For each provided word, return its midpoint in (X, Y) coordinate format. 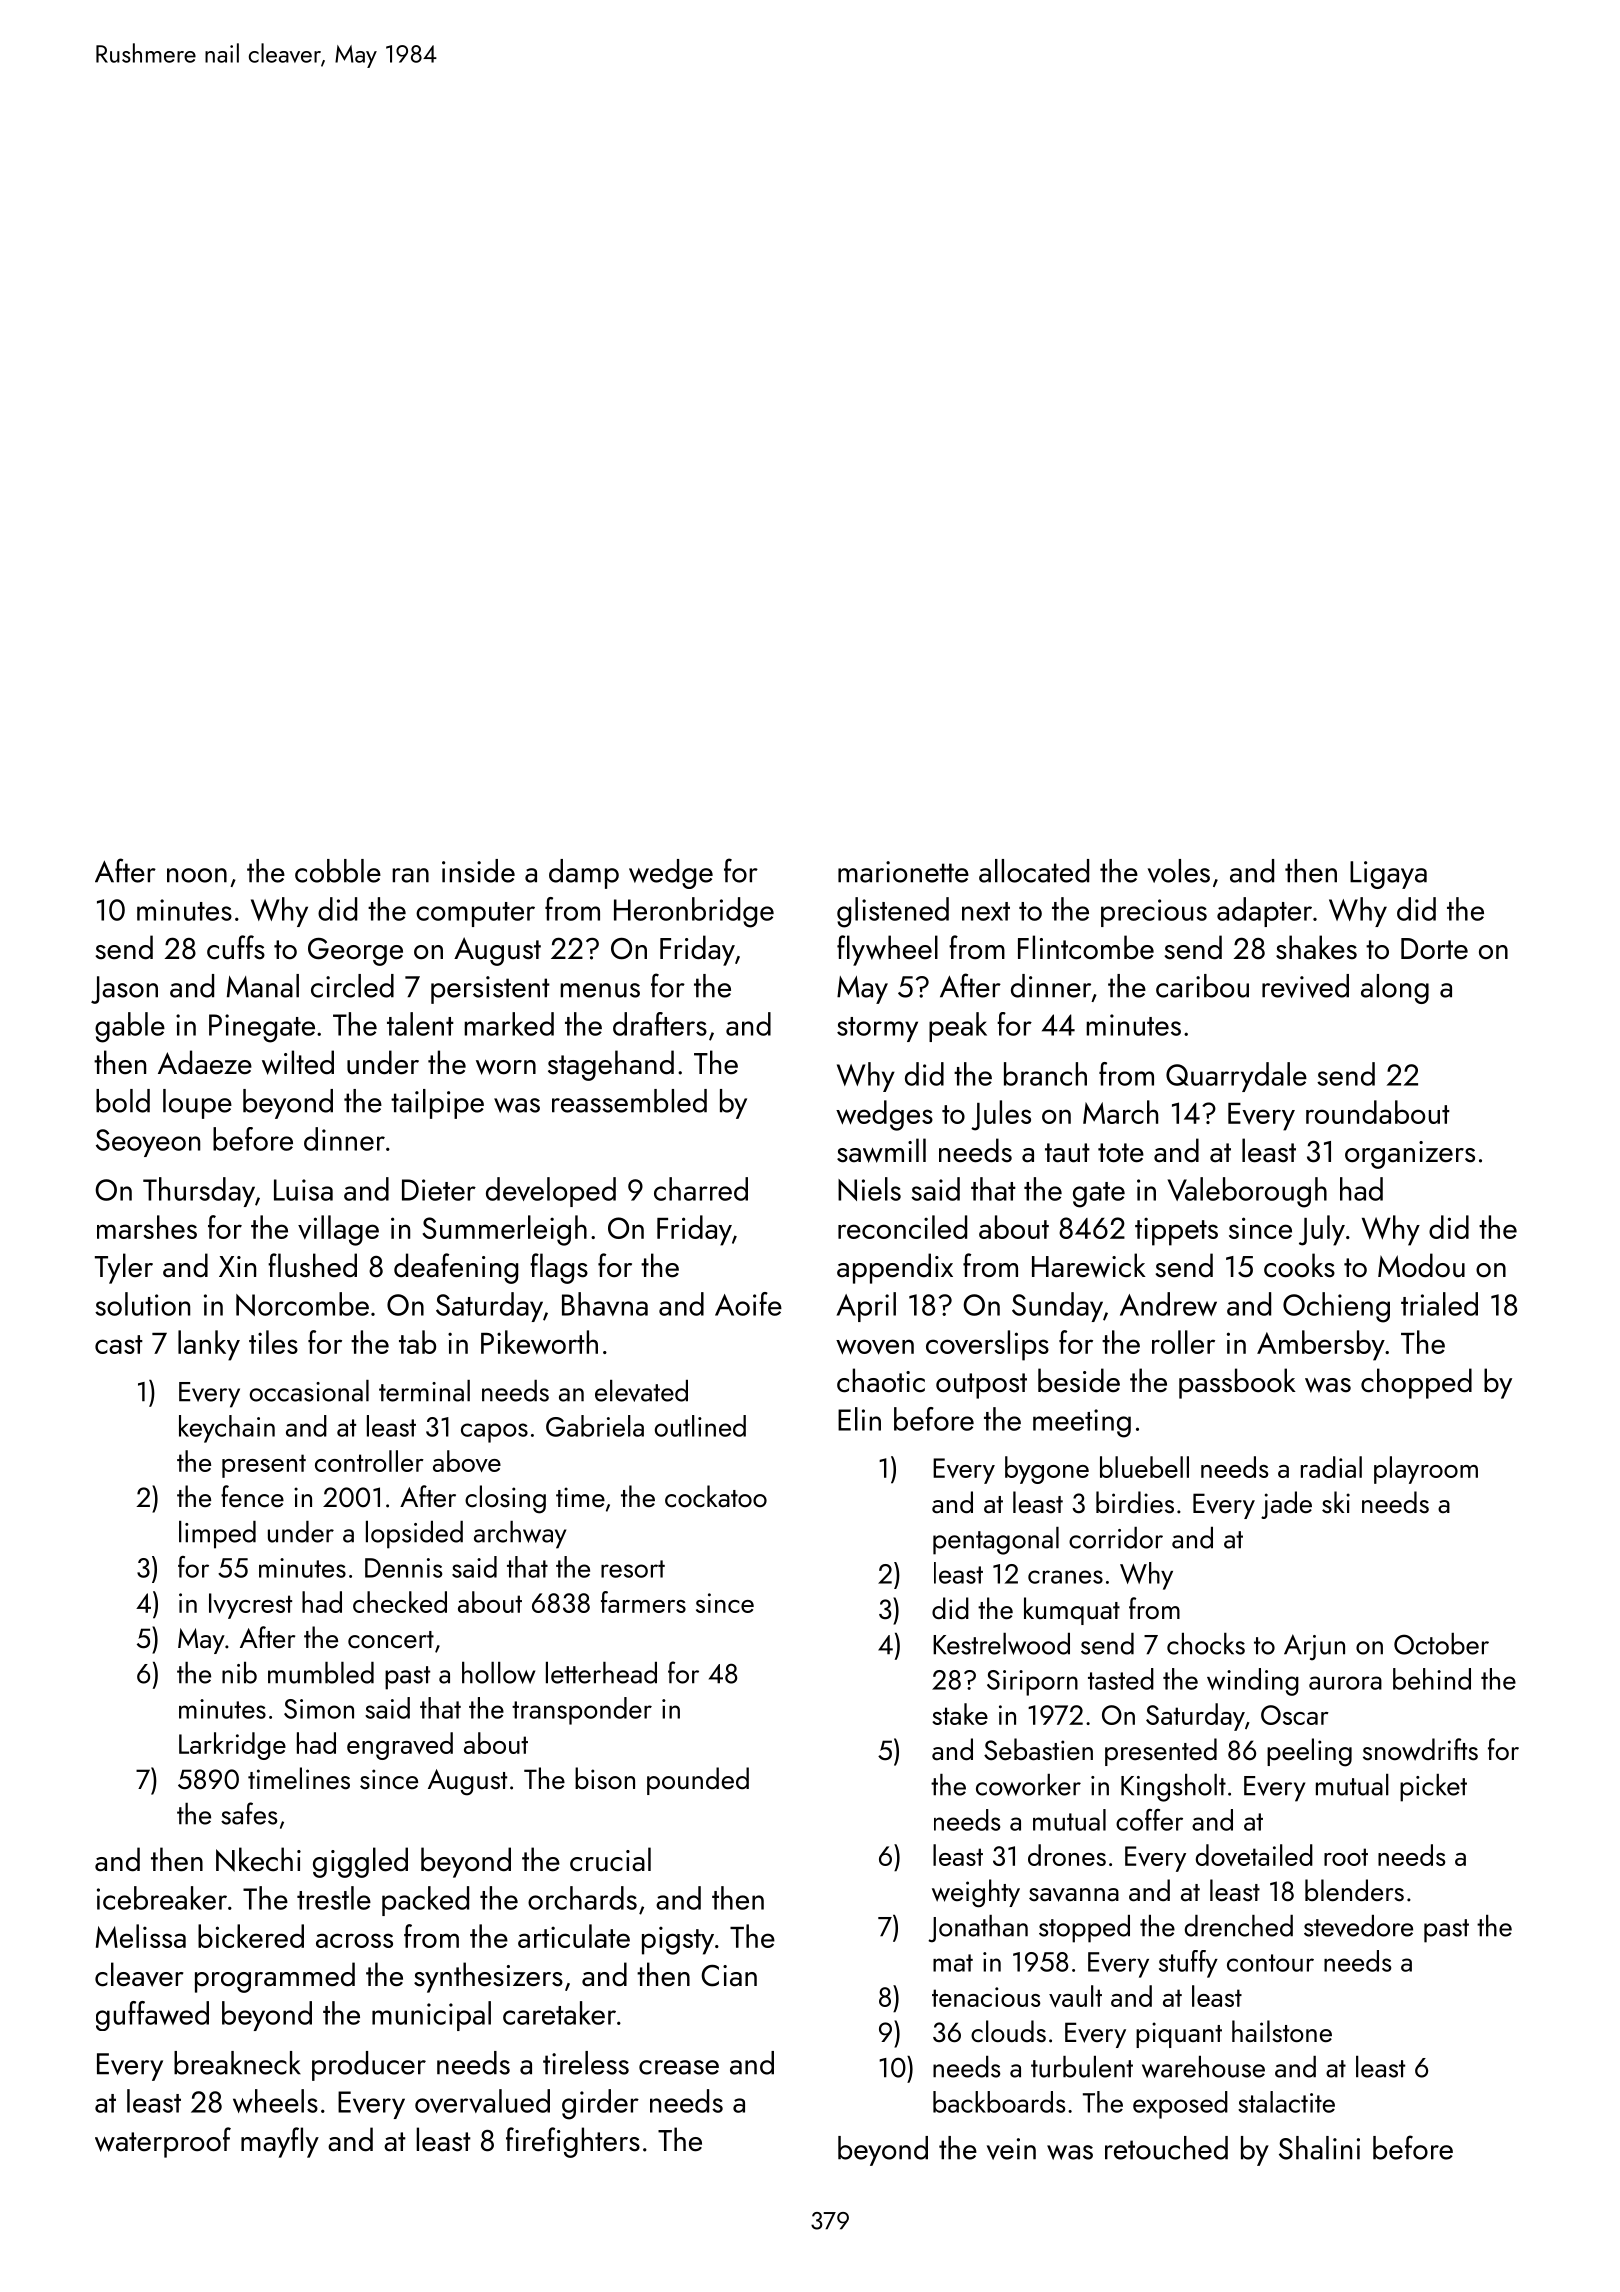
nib (239, 1673)
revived (1305, 986)
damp (584, 874)
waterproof (163, 2142)
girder (600, 2104)
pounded (698, 1781)
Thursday (199, 1192)
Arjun (1314, 1647)
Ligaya (1388, 875)
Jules (1001, 1115)
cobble (338, 871)
